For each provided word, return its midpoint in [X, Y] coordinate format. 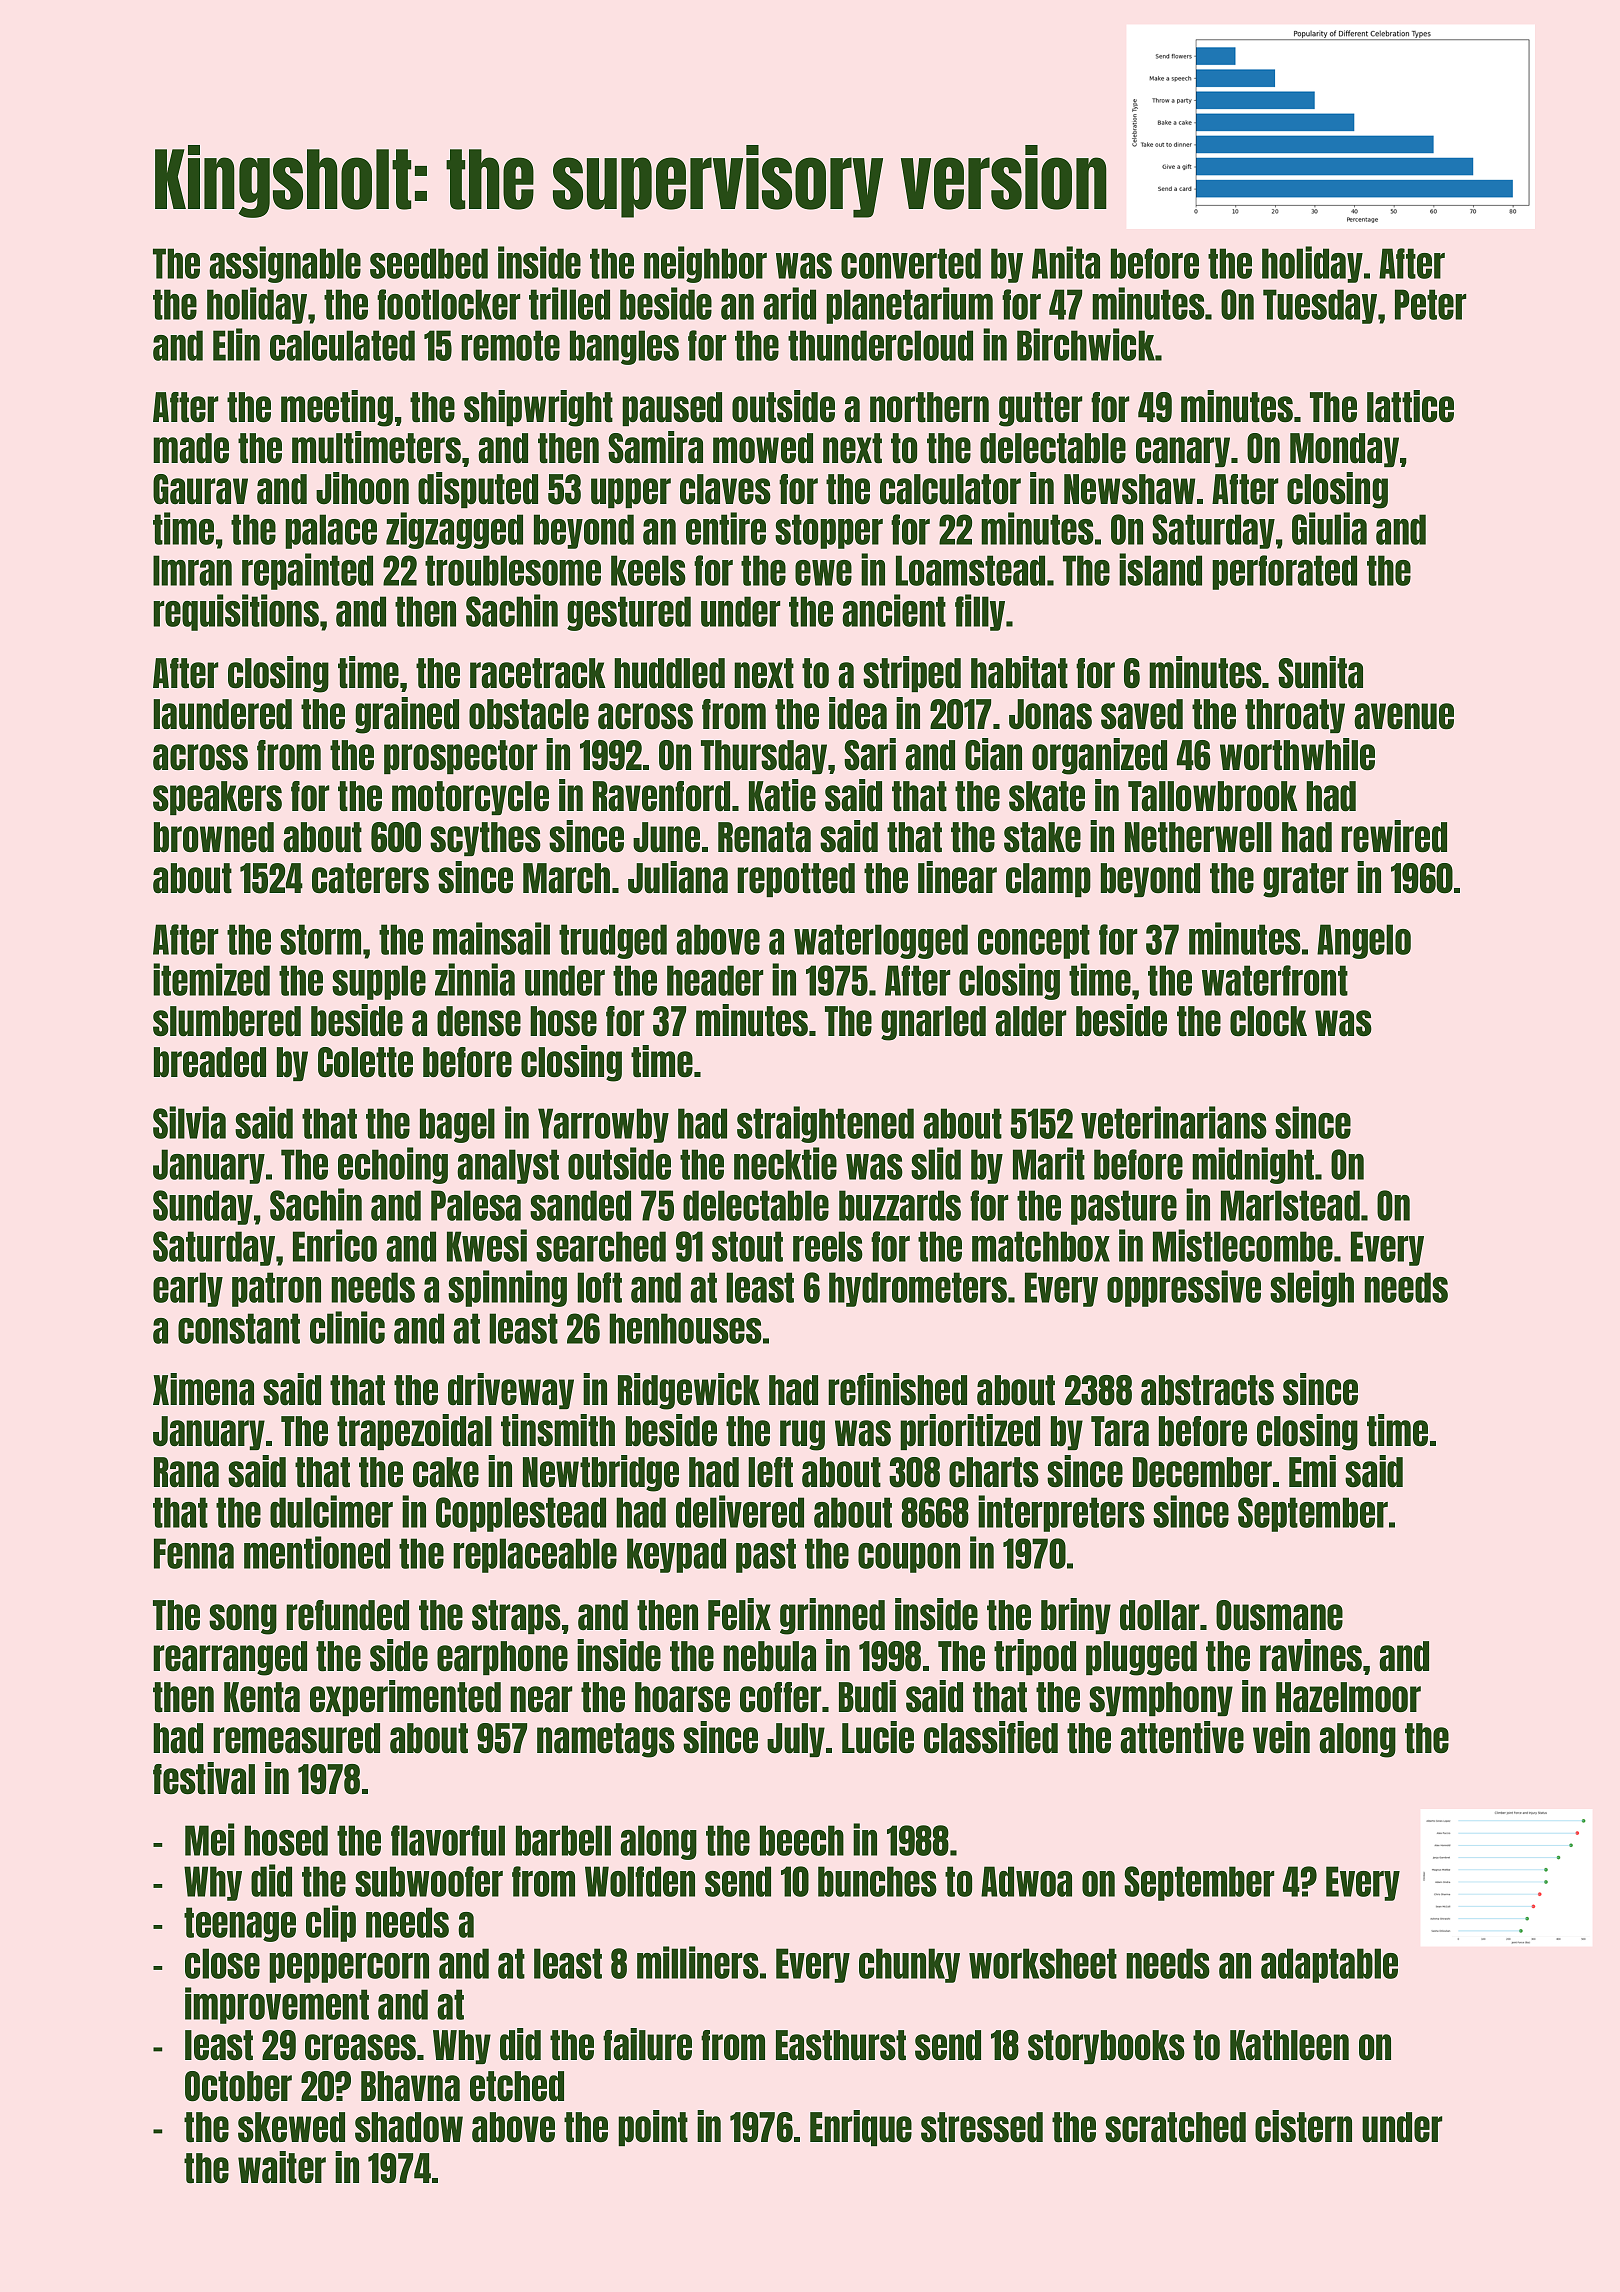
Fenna [194, 1553]
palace [331, 531]
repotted [796, 880]
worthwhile [1297, 754]
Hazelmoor [1348, 1697]
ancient [894, 610]
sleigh [1312, 1288]
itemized [211, 979]
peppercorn [349, 1968]
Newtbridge [601, 1473]
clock [1268, 1021]
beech [802, 1840]
